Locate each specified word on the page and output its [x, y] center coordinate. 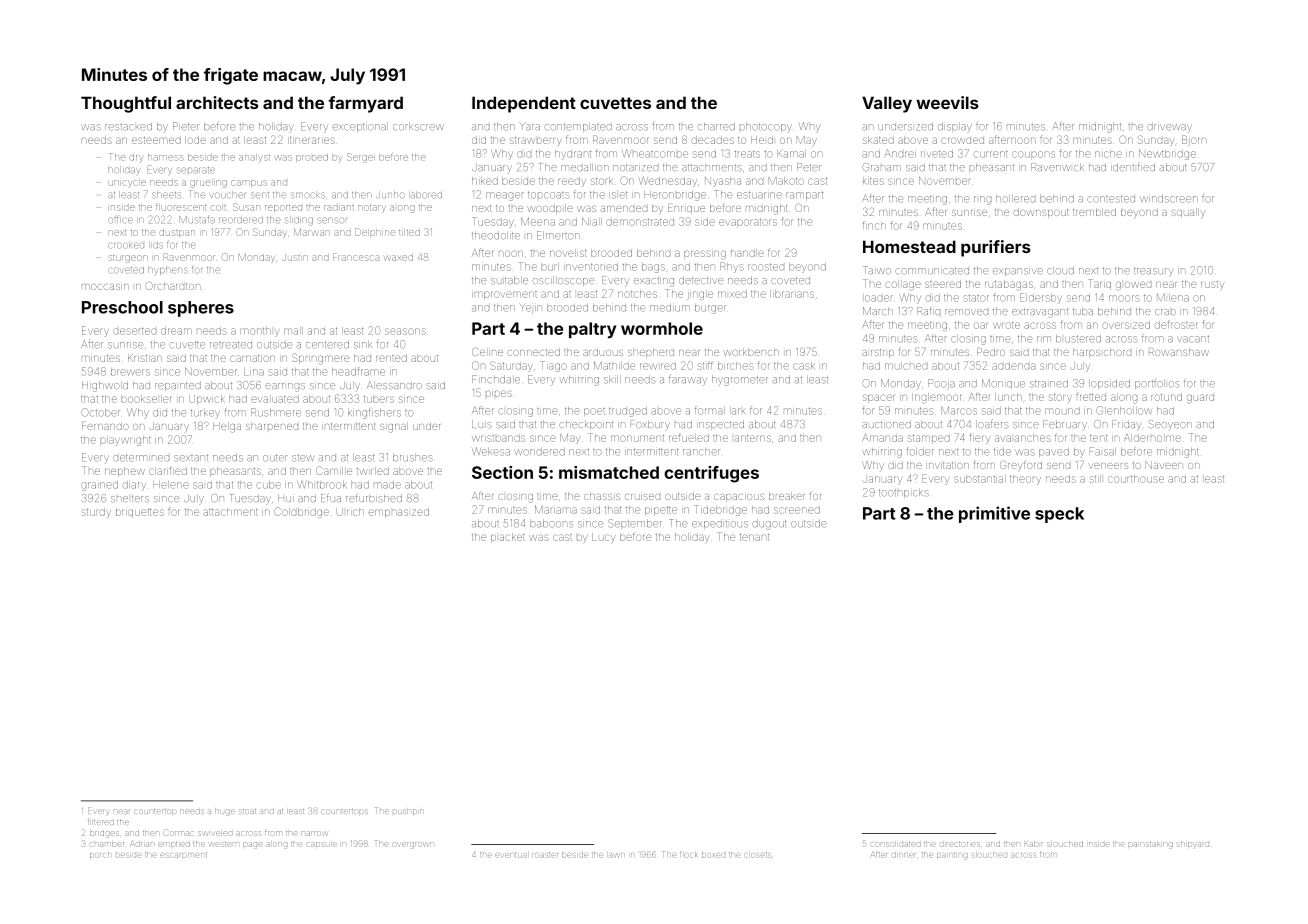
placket [508, 538]
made [387, 485]
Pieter [186, 126]
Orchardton [172, 286]
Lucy [604, 538]
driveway [1169, 127]
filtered [101, 822]
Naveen [1164, 465]
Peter [809, 167]
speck [1059, 515]
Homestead [909, 246]
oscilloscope [563, 281]
